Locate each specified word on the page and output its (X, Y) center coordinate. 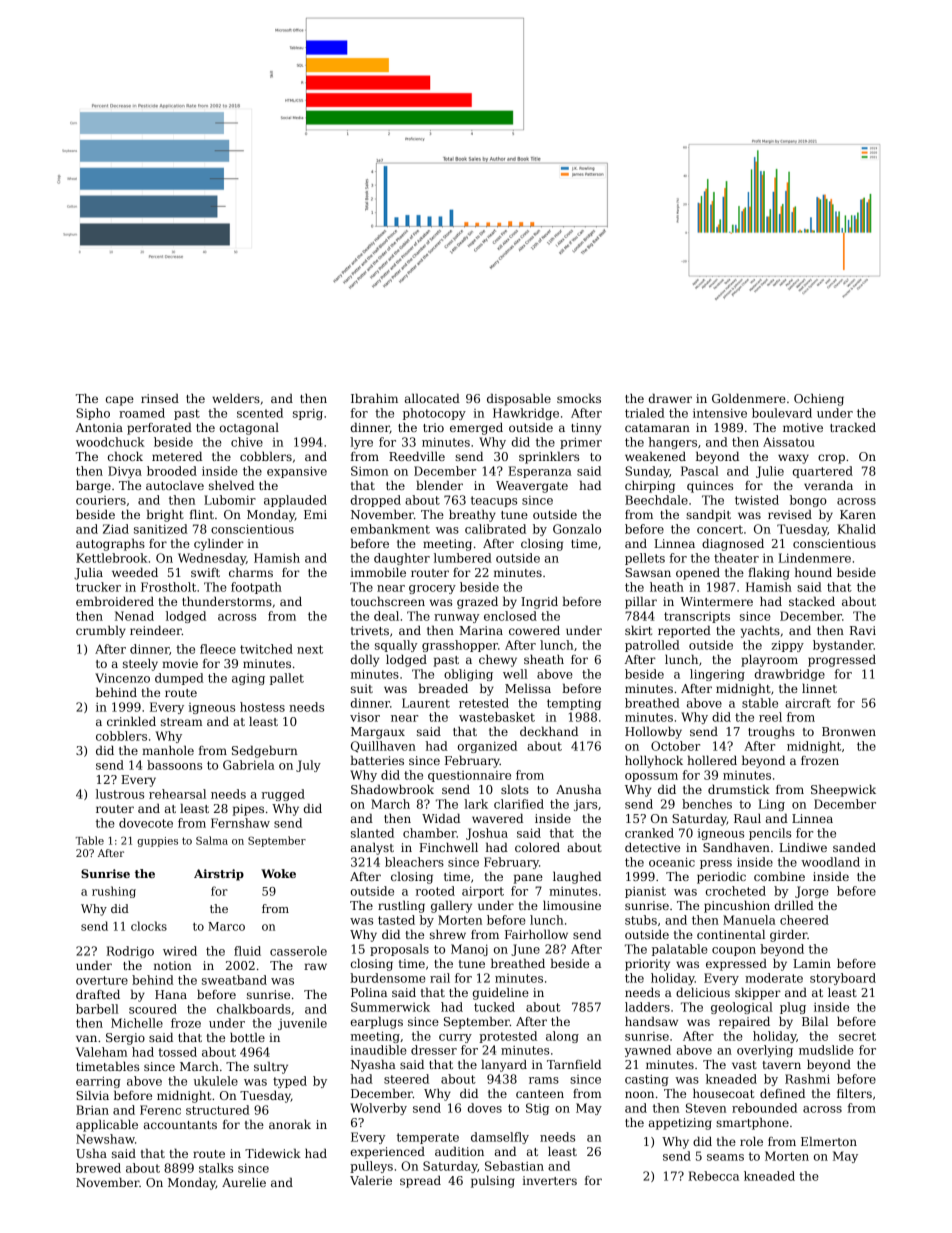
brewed (98, 1168)
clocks (149, 926)
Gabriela (249, 765)
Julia (88, 573)
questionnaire (469, 776)
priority (647, 965)
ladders (647, 1007)
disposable (519, 399)
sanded (854, 847)
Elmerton (829, 1141)
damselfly (500, 1138)
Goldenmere (749, 398)
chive (247, 442)
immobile (378, 572)
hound (813, 572)
